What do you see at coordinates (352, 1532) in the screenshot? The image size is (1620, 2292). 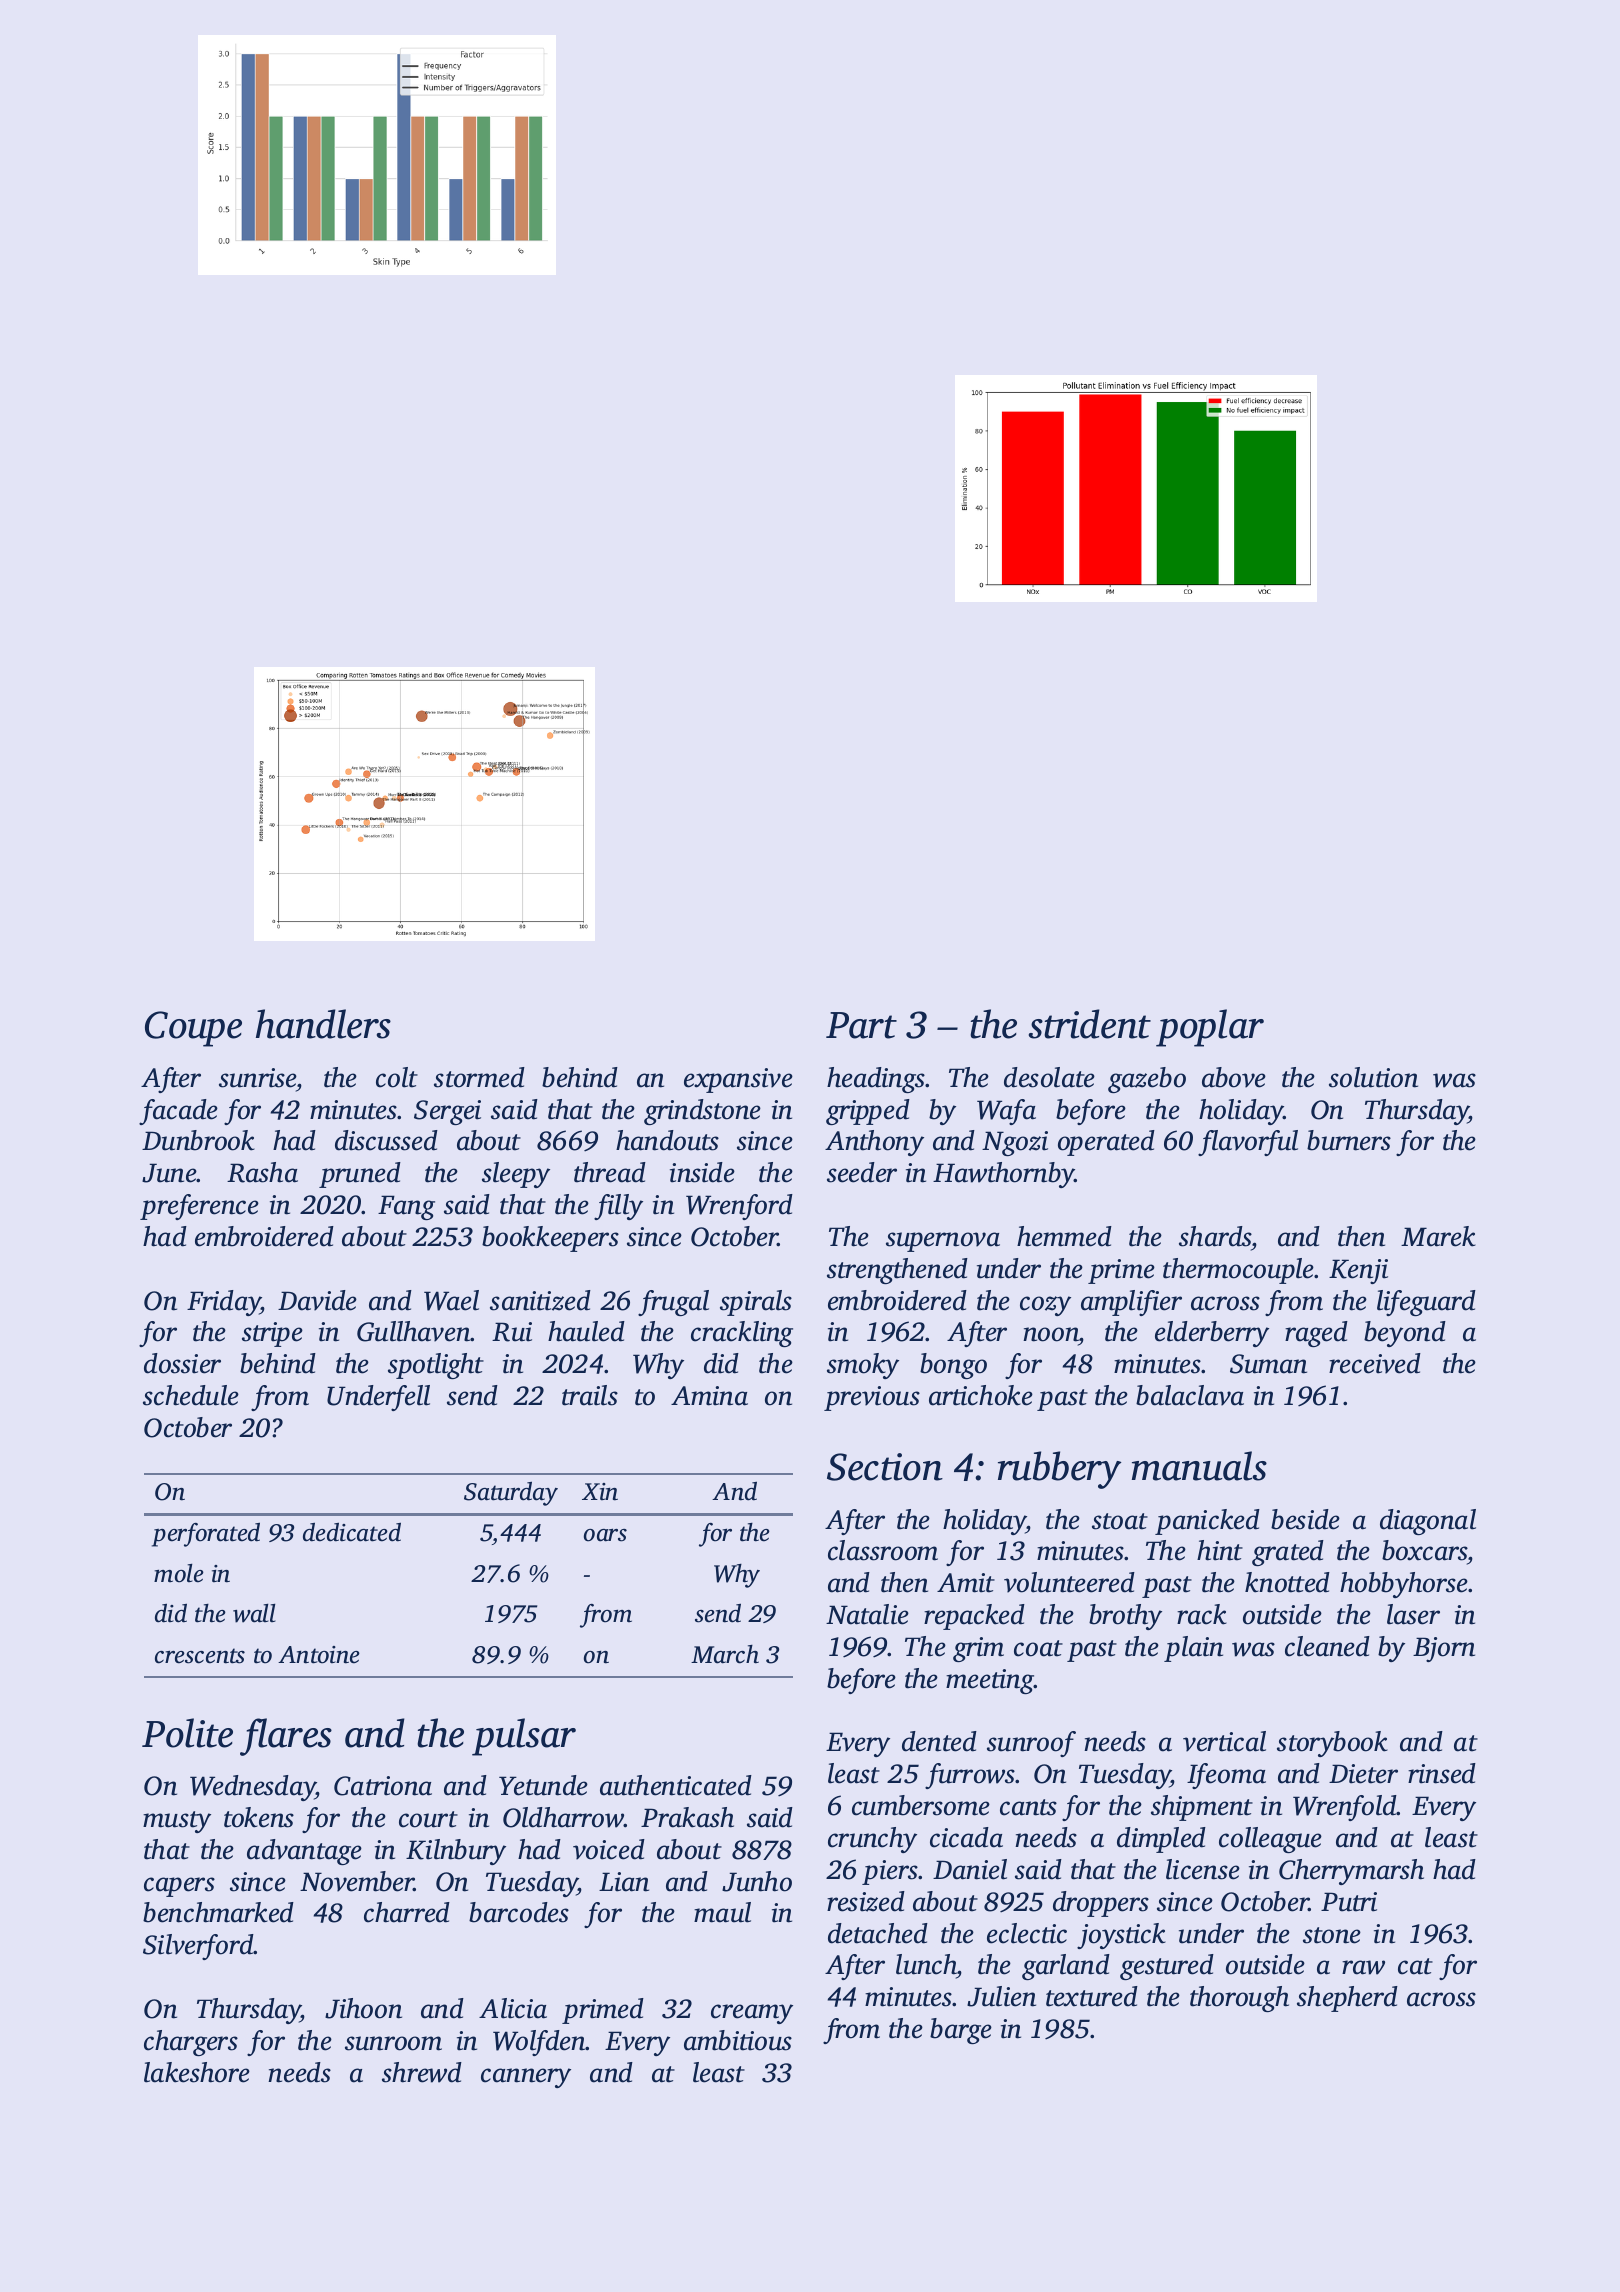 I see `dedicated` at bounding box center [352, 1532].
